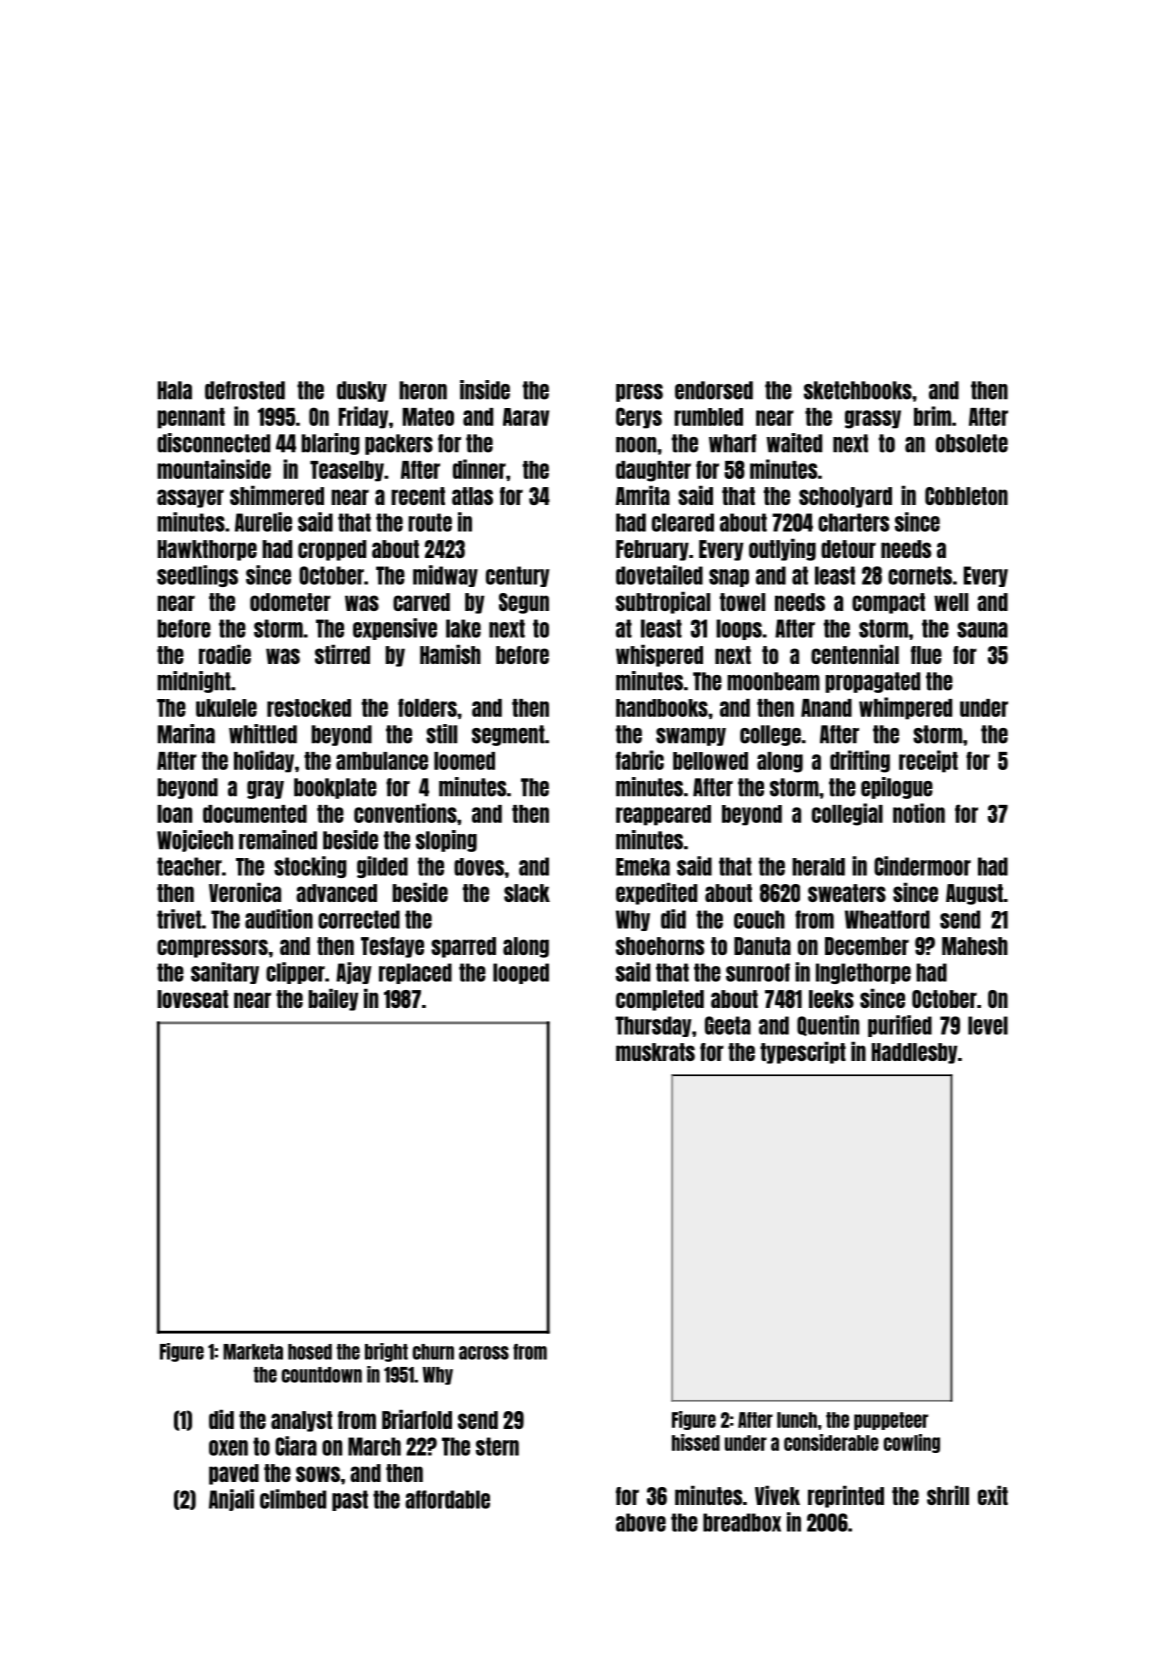 The width and height of the screenshot is (1165, 1654). I want to click on across, so click(484, 1353).
